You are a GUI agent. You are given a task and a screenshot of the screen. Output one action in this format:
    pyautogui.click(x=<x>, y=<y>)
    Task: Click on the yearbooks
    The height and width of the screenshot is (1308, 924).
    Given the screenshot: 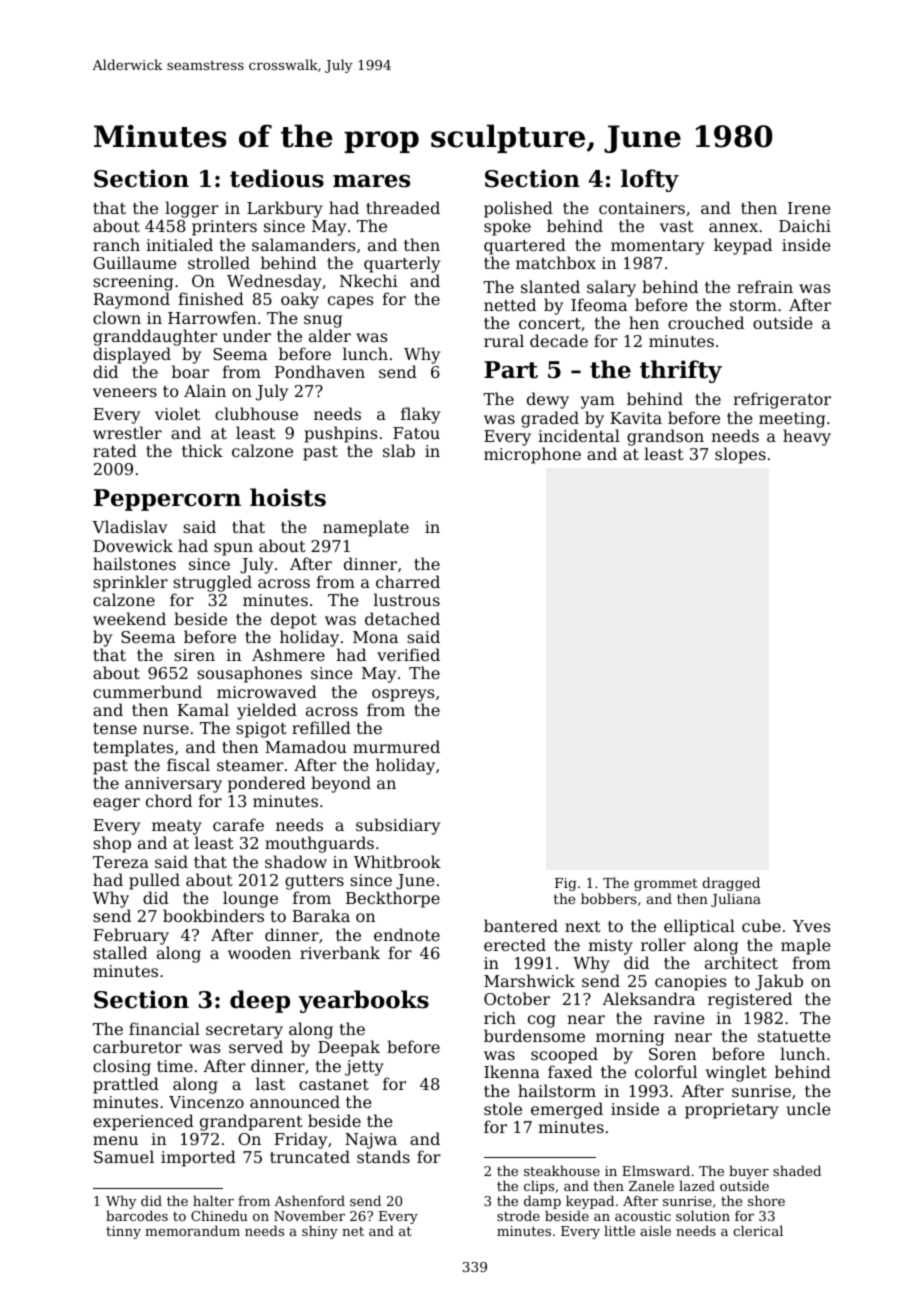 What is the action you would take?
    pyautogui.click(x=363, y=1001)
